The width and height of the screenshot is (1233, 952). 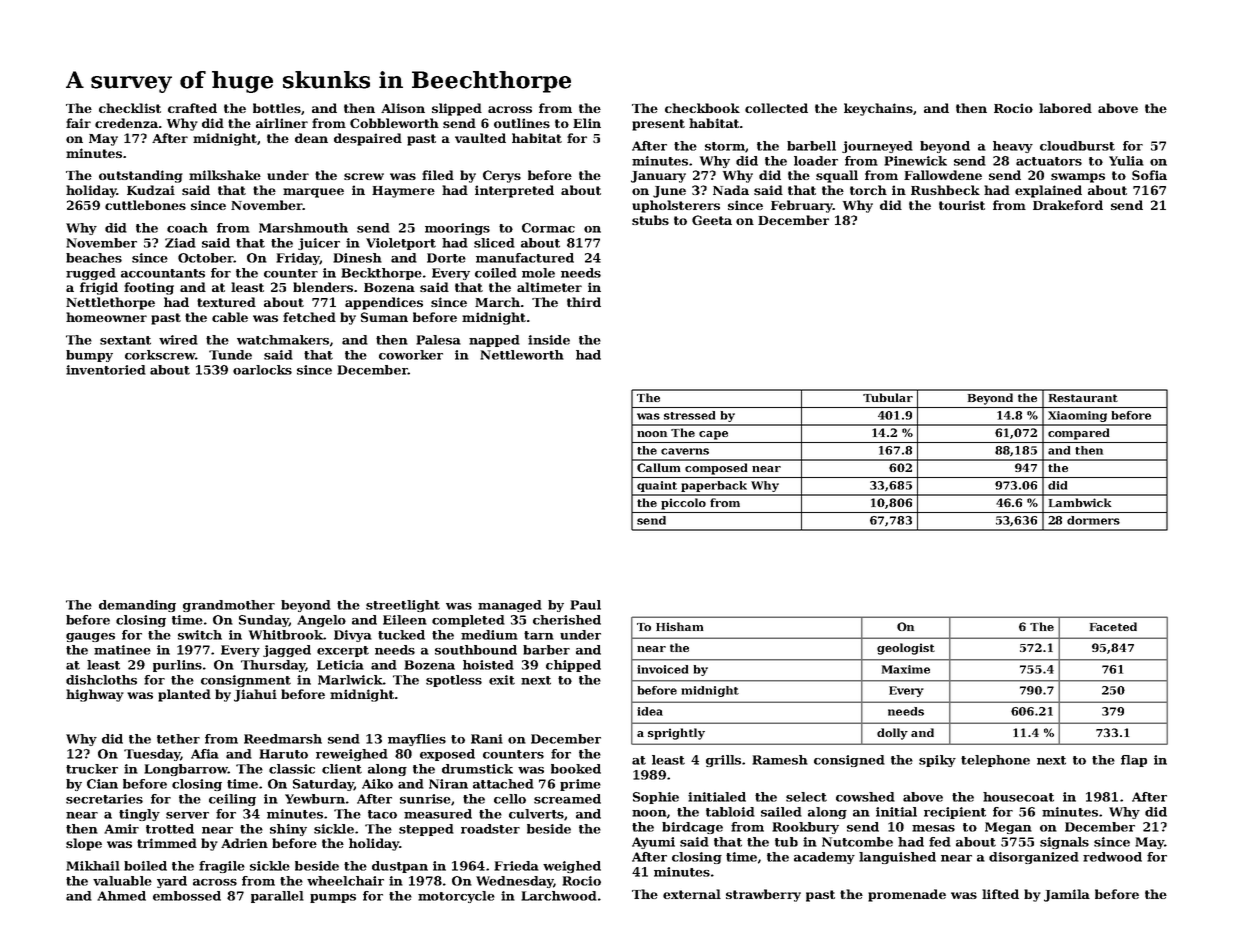 What do you see at coordinates (587, 123) in the screenshot?
I see `Elin` at bounding box center [587, 123].
